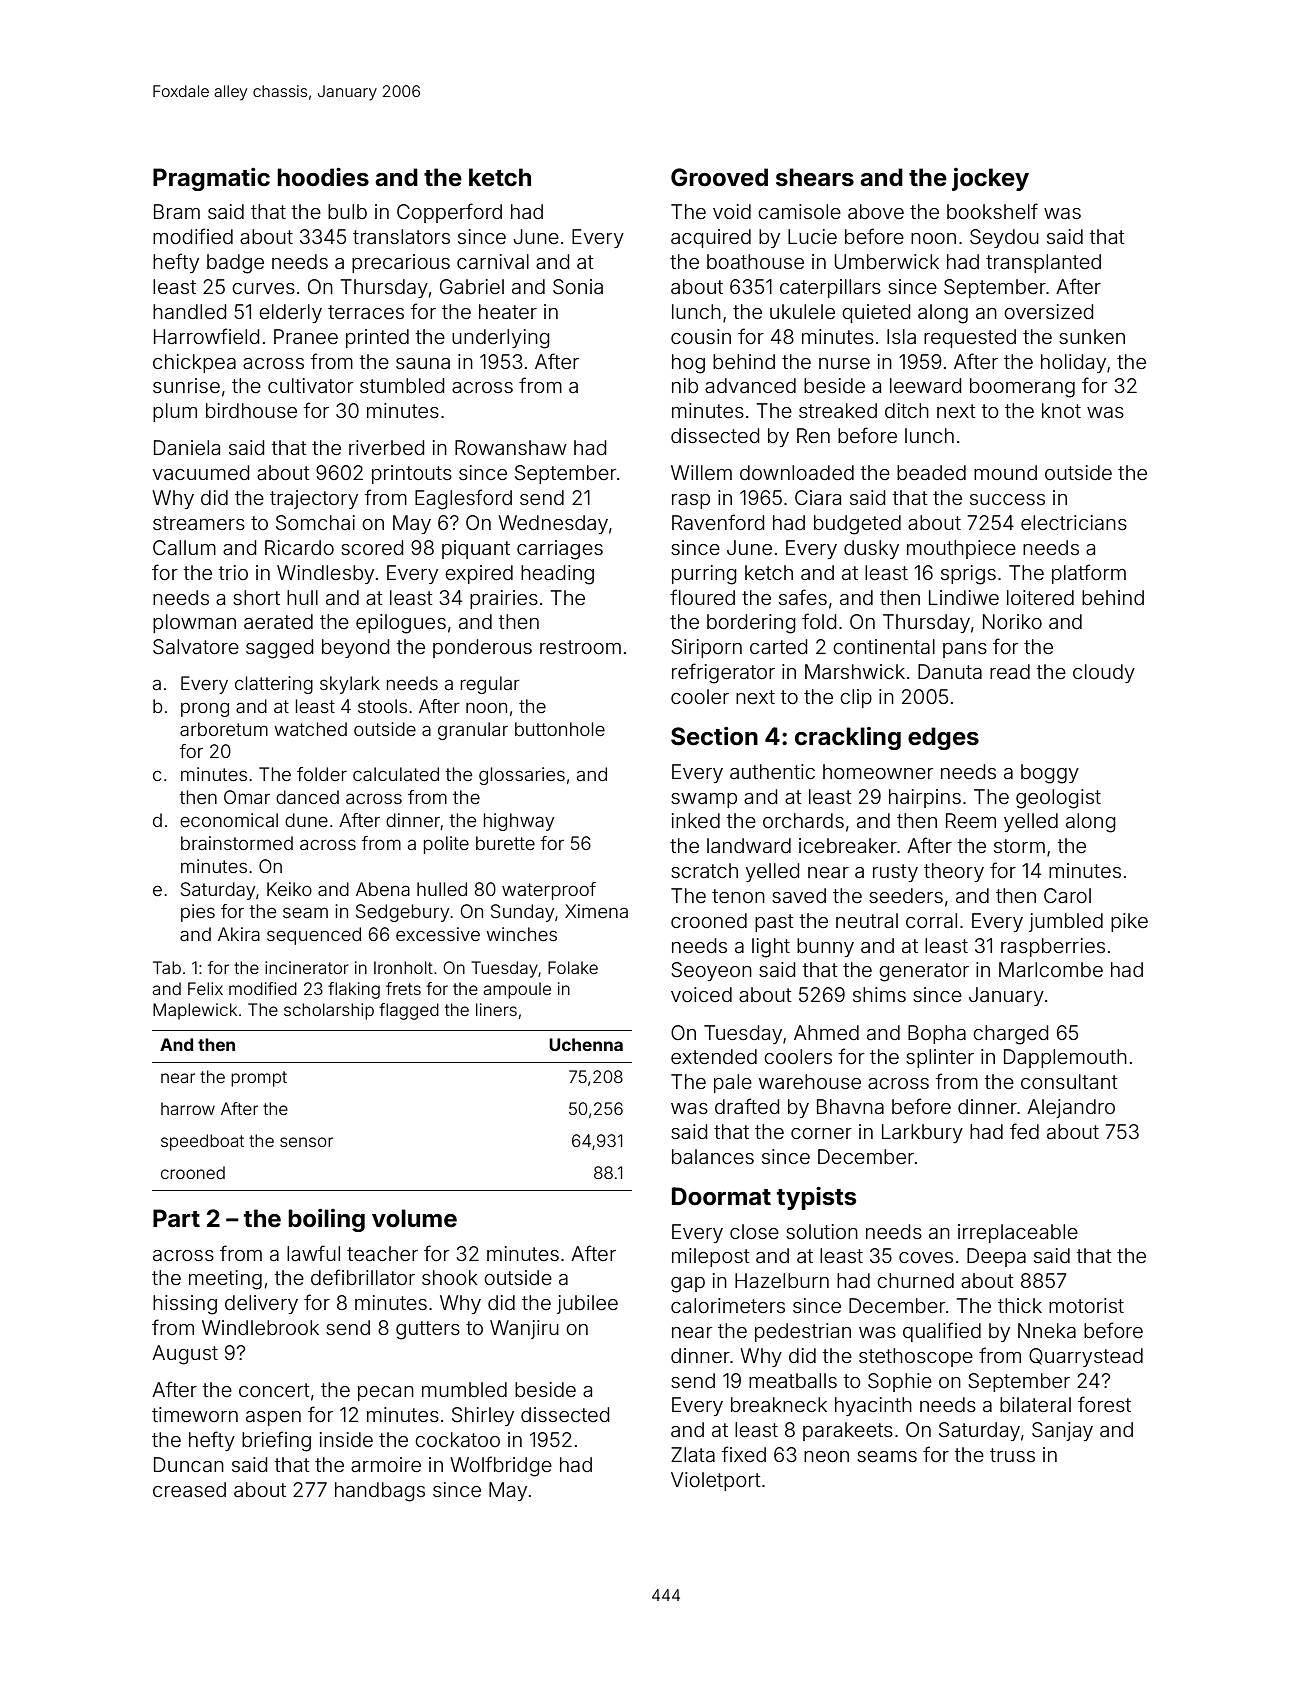 Image resolution: width=1302 pixels, height=1684 pixels. What do you see at coordinates (505, 843) in the image?
I see `burette` at bounding box center [505, 843].
